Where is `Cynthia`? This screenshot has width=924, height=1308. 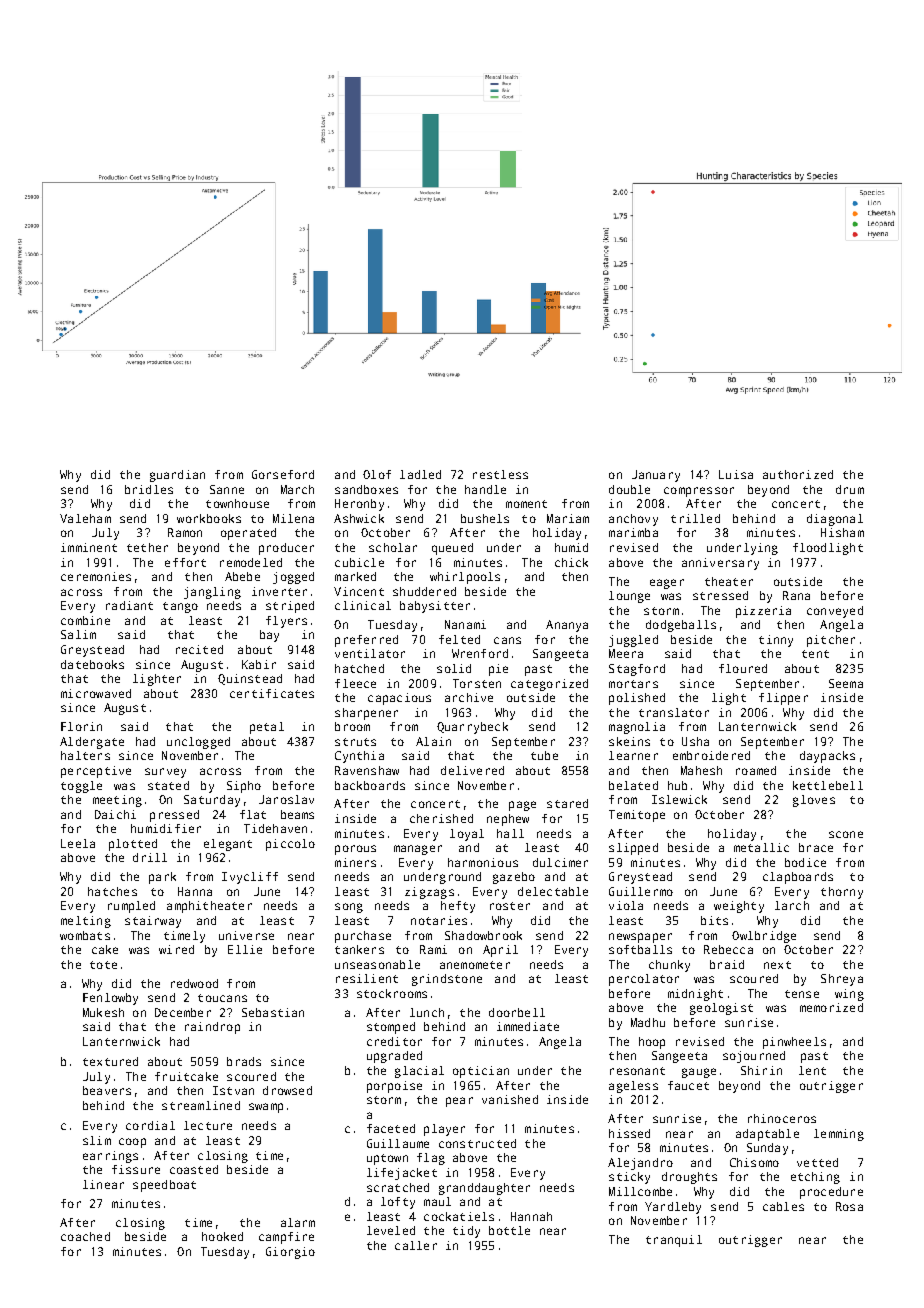
Cynthia is located at coordinates (359, 757).
